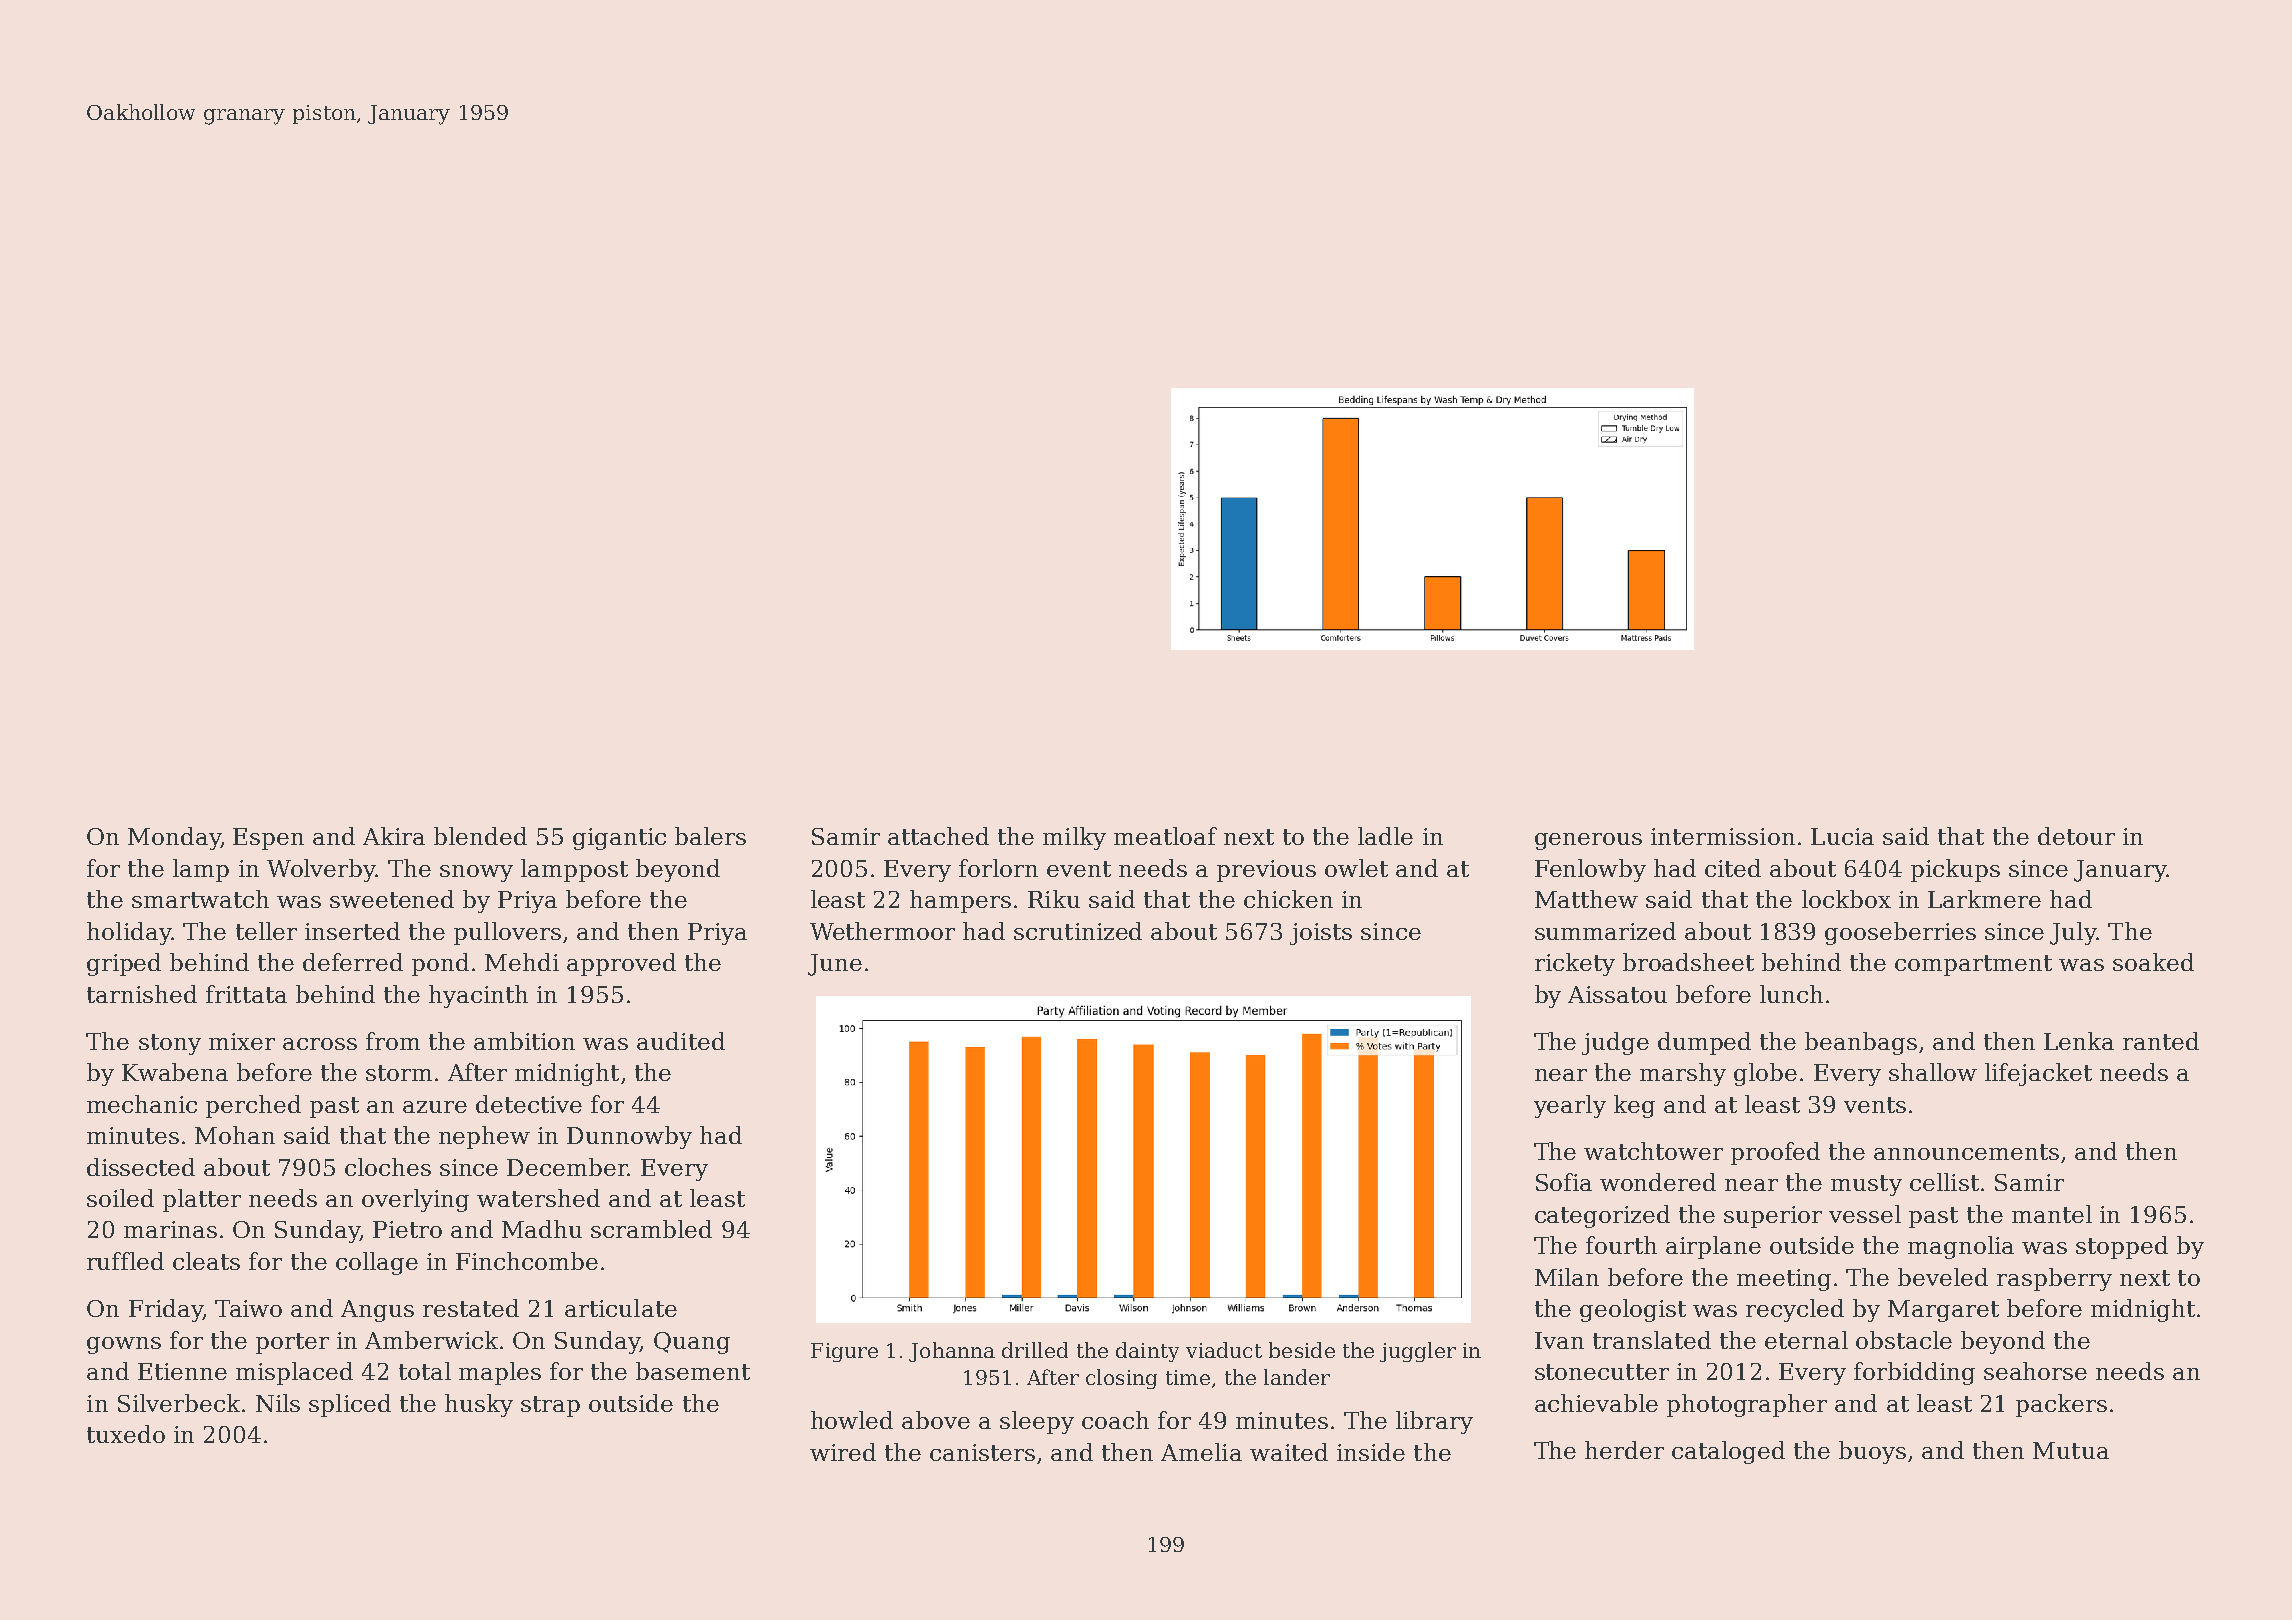 The image size is (2292, 1620). Describe the element at coordinates (1570, 1106) in the page. I see `yearly` at that location.
